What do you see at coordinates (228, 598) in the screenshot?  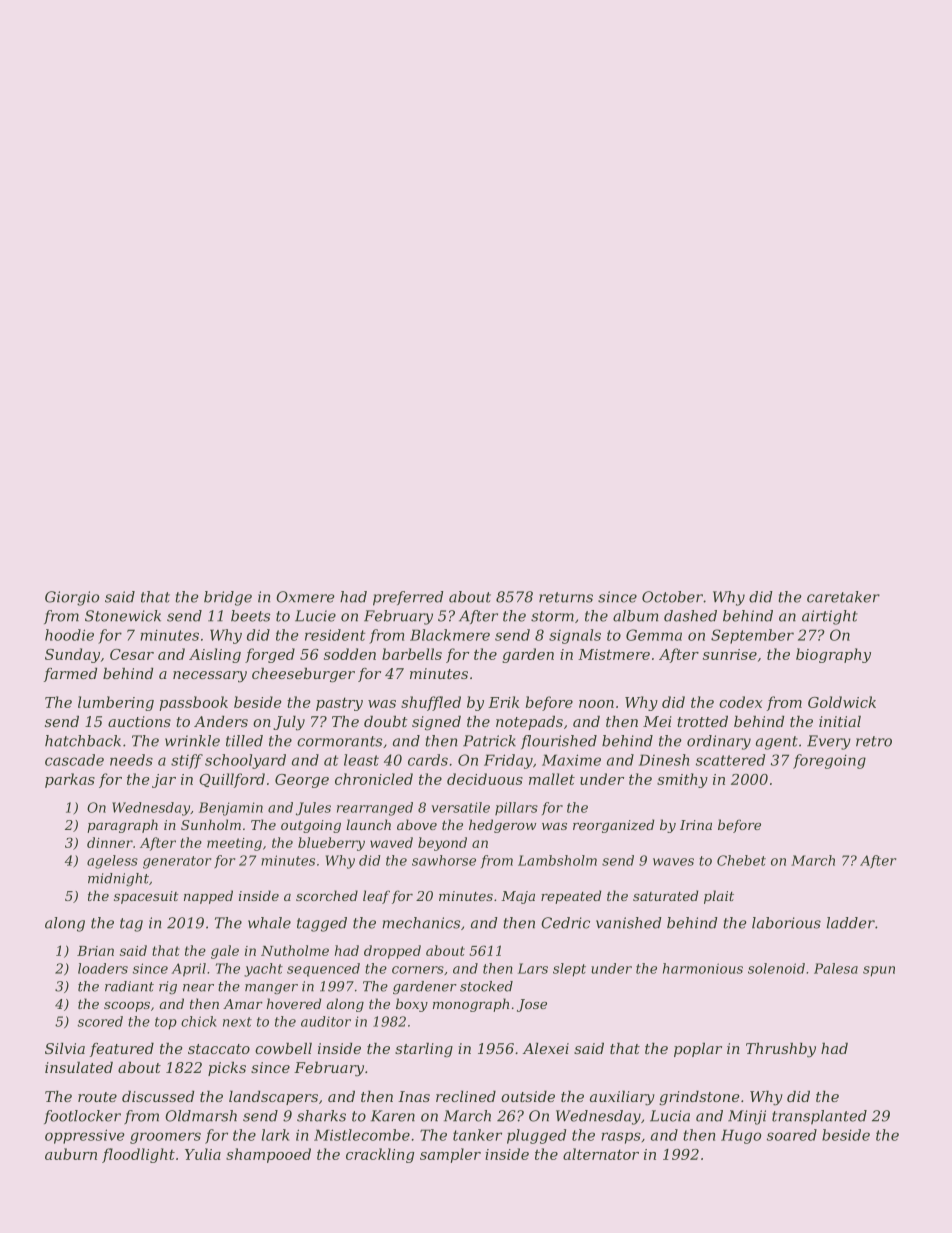 I see `bridge` at bounding box center [228, 598].
